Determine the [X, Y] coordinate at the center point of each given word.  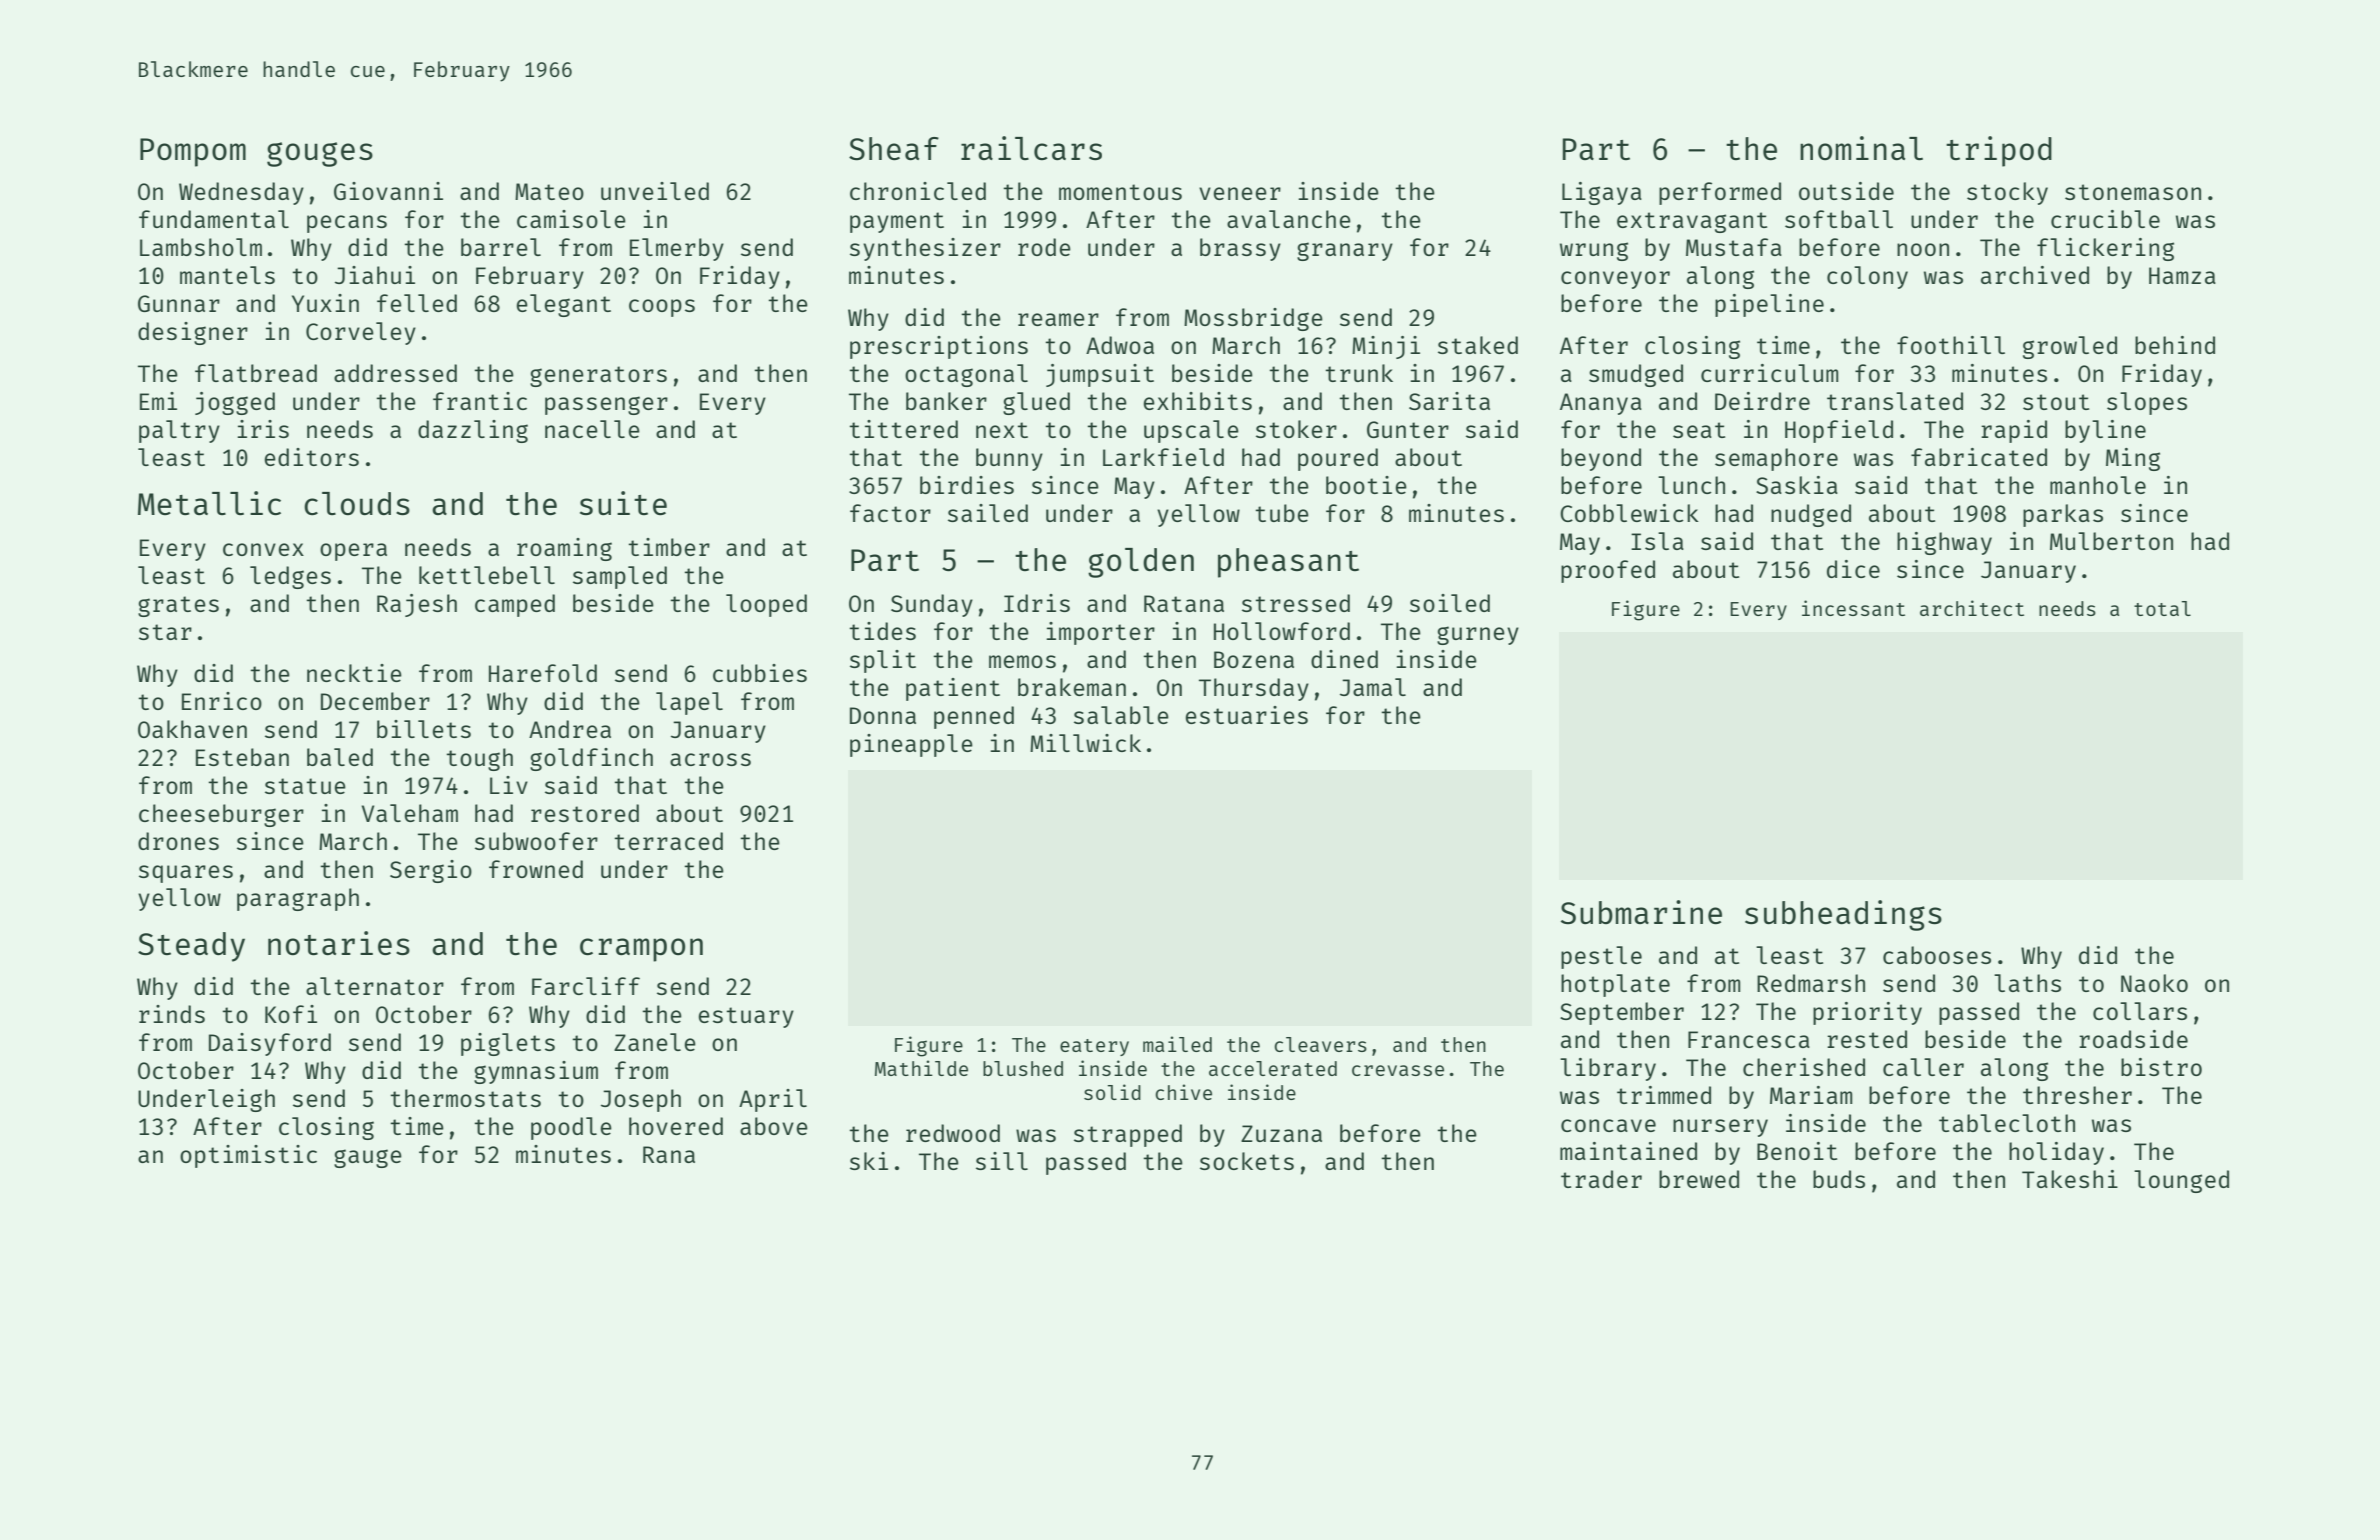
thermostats [465, 1098]
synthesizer [925, 249]
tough [479, 759]
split [883, 661]
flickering [2105, 249]
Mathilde [921, 1068]
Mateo [549, 191]
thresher [2077, 1095]
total [2162, 608]
